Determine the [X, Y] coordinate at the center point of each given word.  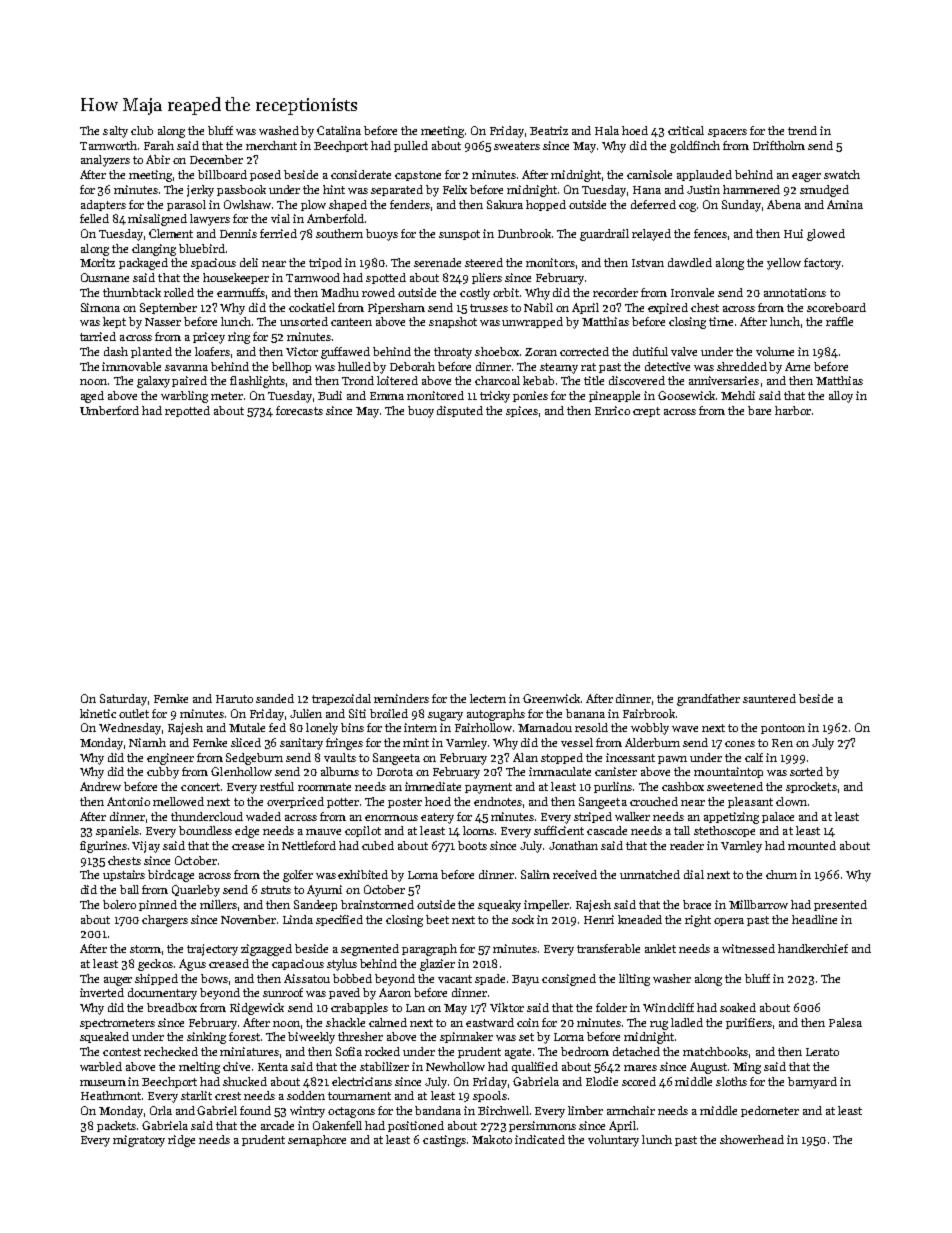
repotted [187, 411]
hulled [354, 366]
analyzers [105, 161]
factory [822, 264]
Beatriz [549, 130]
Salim [535, 874]
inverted [102, 992]
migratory [139, 1141]
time [721, 321]
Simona [100, 307]
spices [522, 411]
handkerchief [813, 948]
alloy [841, 397]
